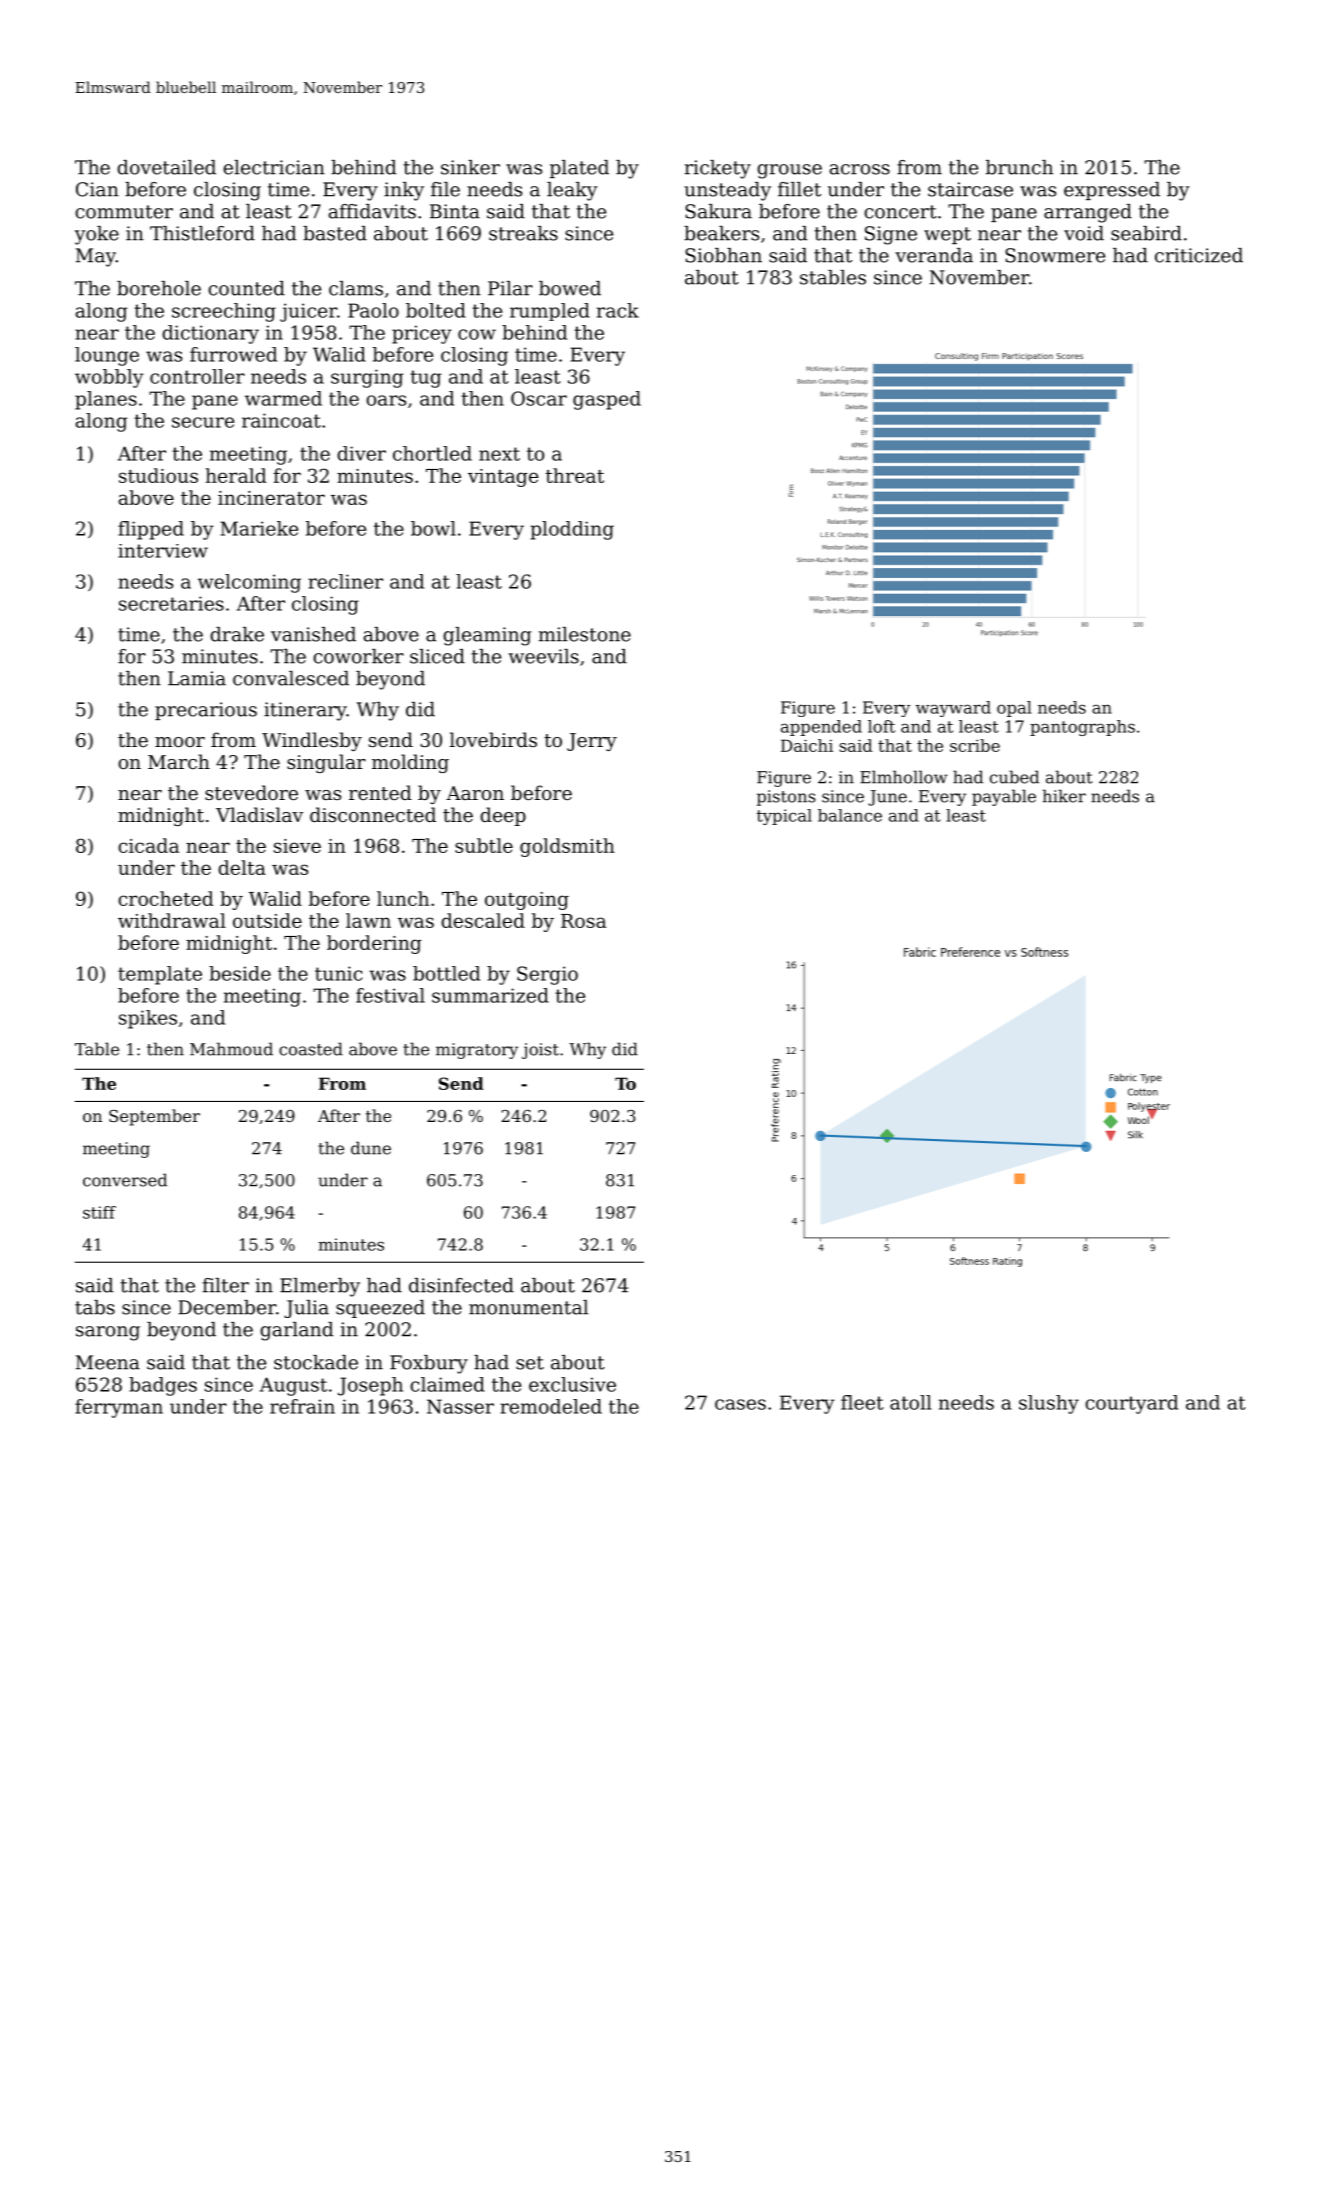  What do you see at coordinates (226, 1285) in the screenshot?
I see `filter` at bounding box center [226, 1285].
